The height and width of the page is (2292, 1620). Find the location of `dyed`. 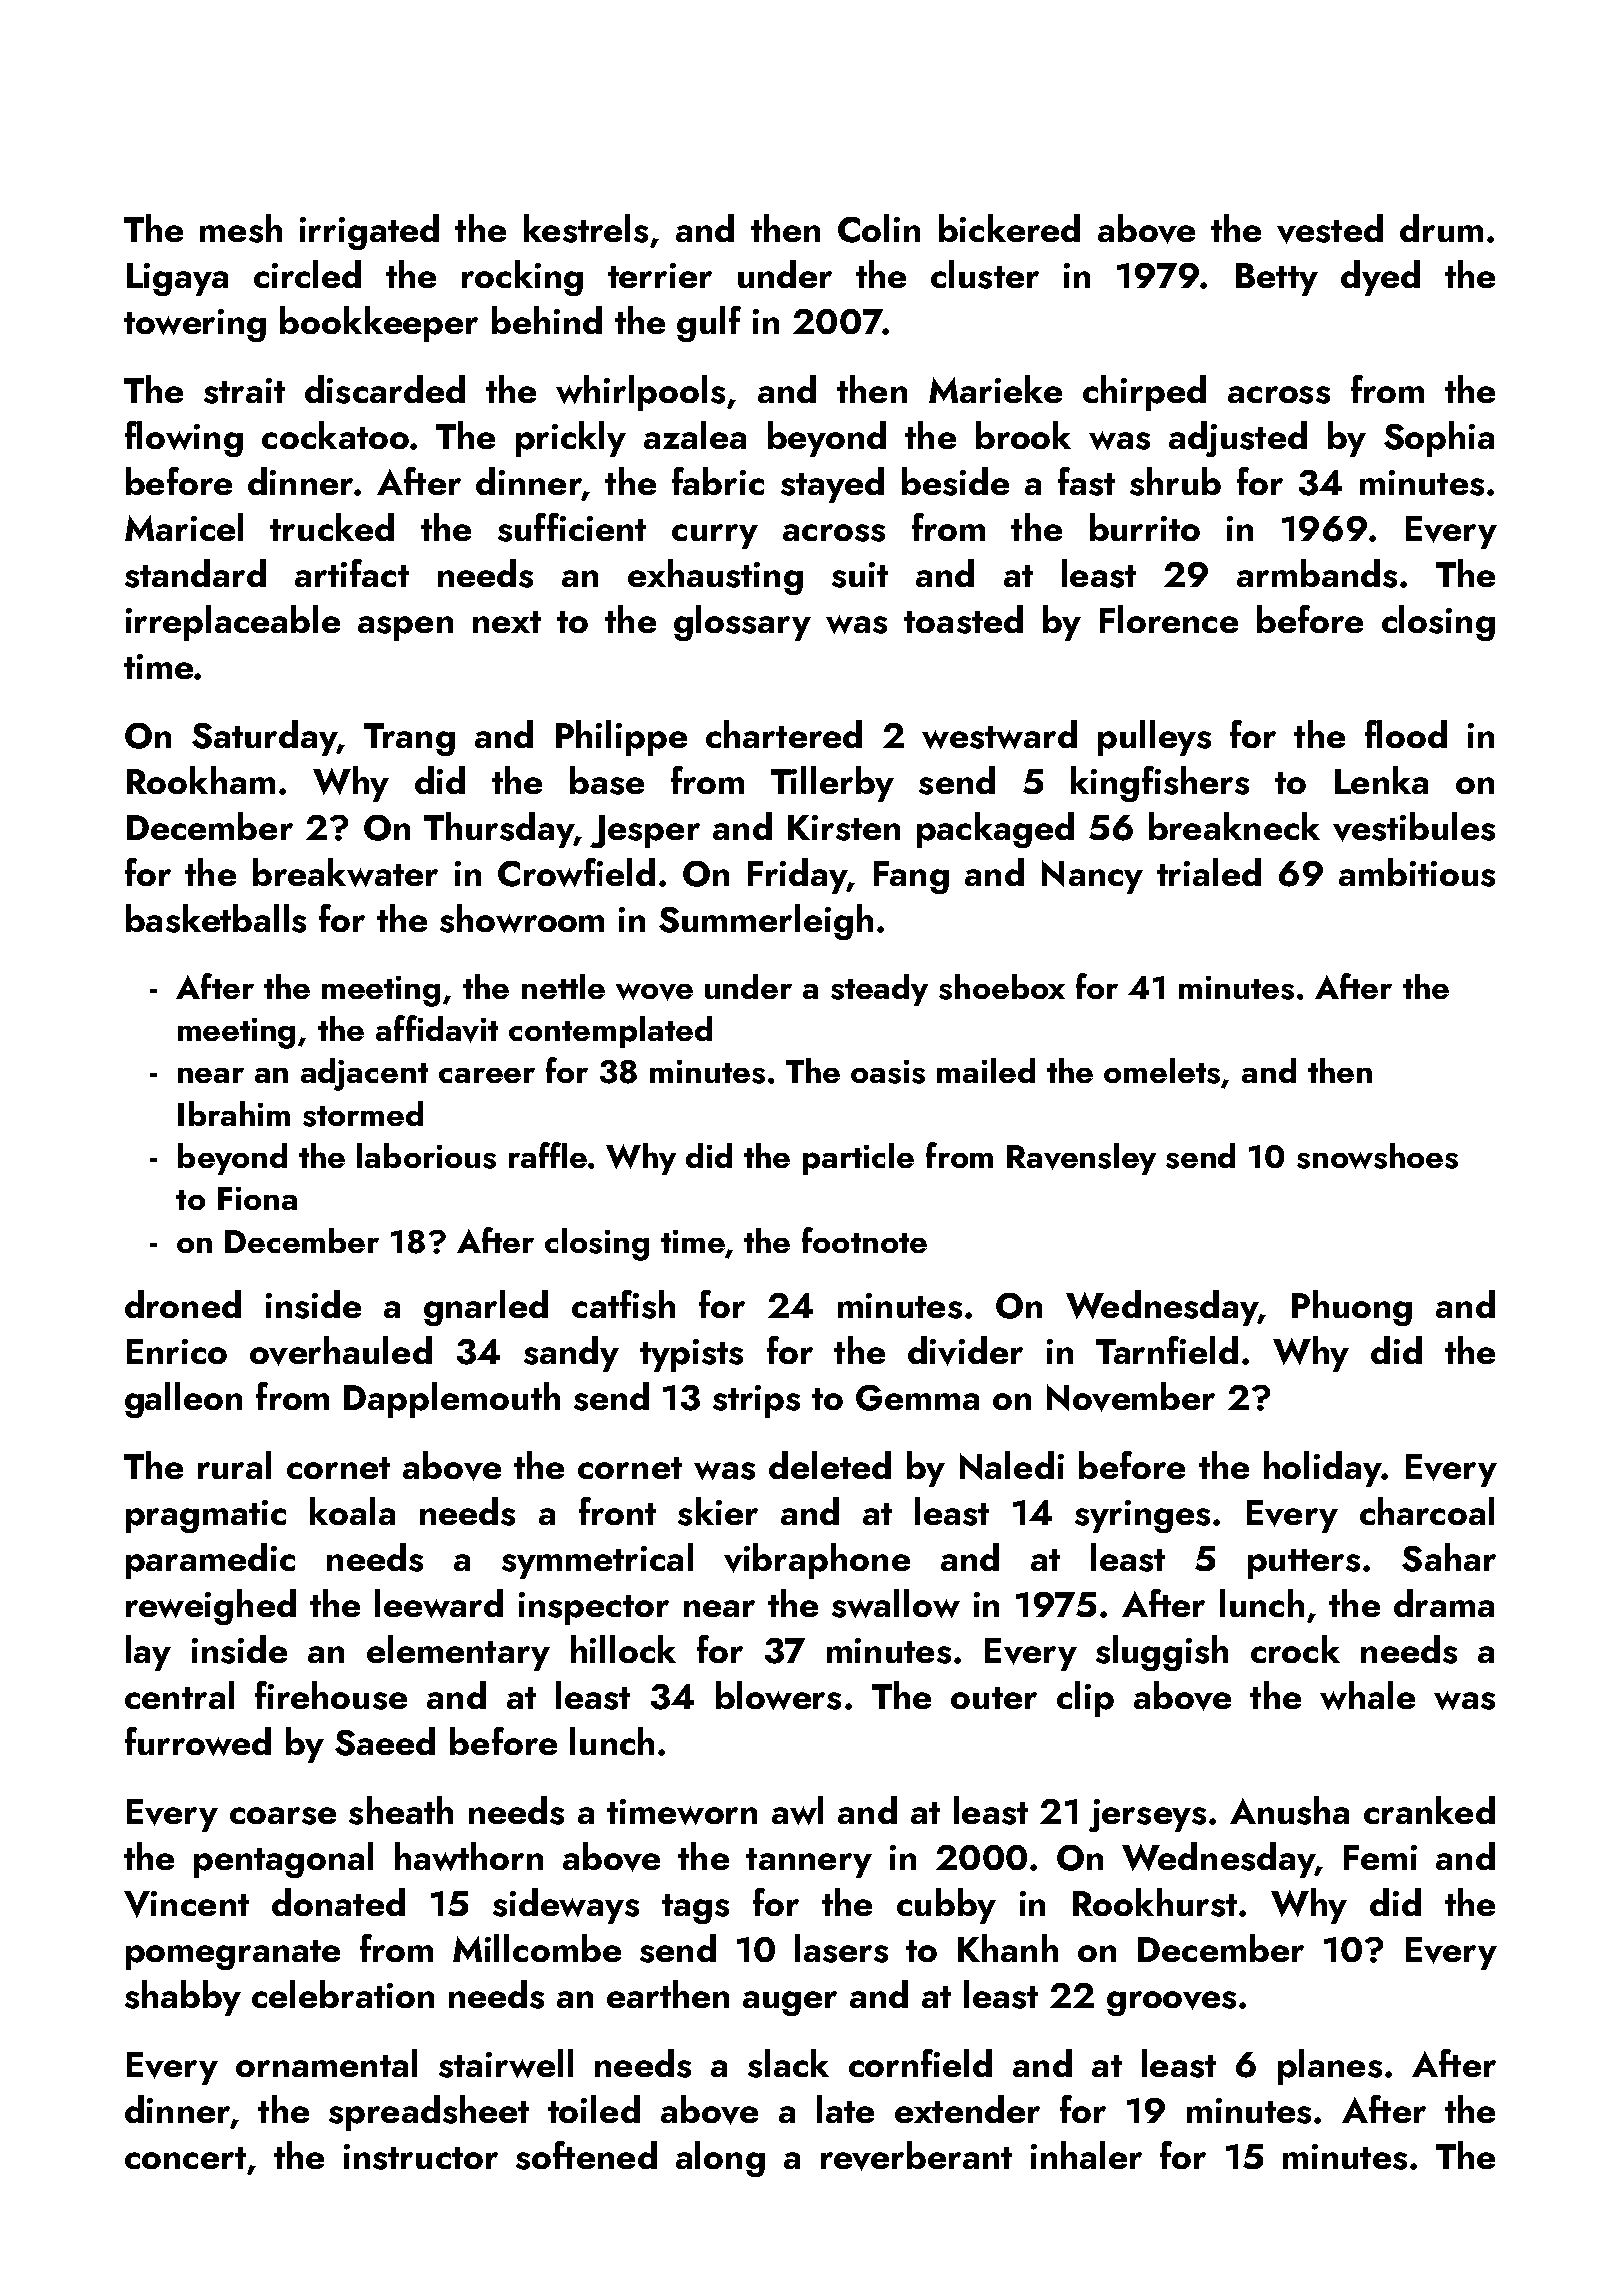

dyed is located at coordinates (1380, 278).
